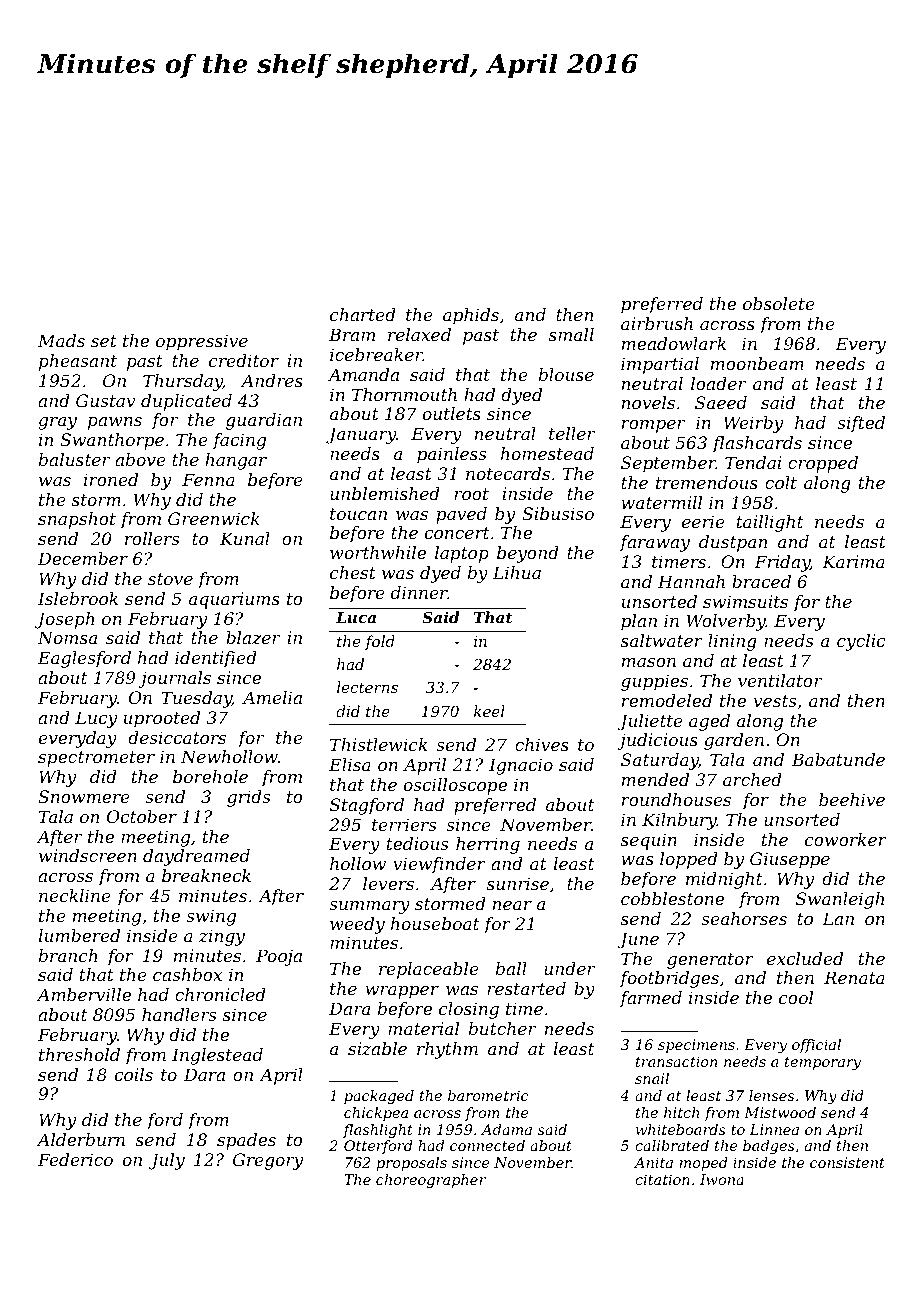 The width and height of the page is (924, 1308). Describe the element at coordinates (104, 341) in the page. I see `set` at that location.
